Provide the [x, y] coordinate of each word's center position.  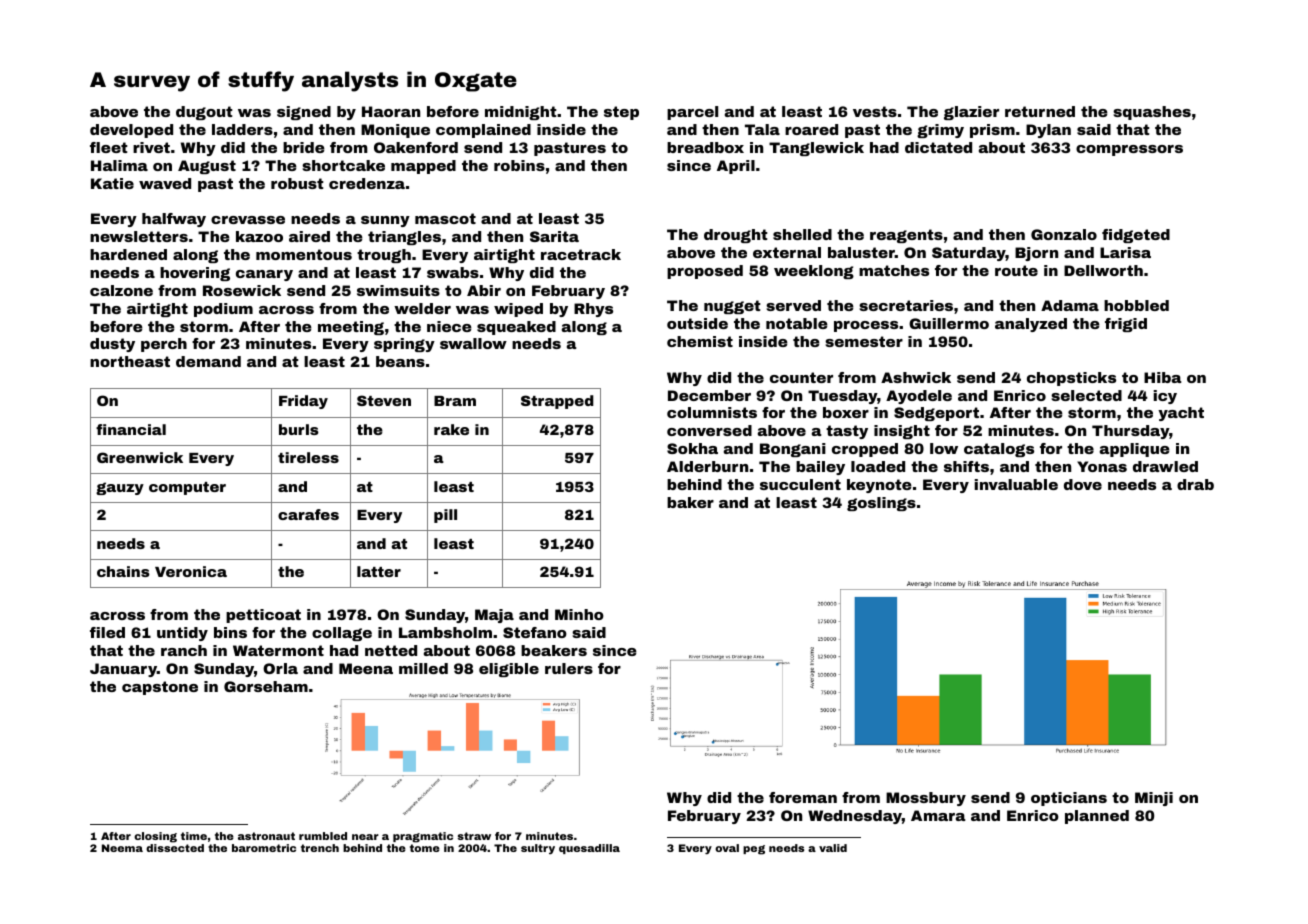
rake [451, 429]
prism [992, 131]
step [621, 113]
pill [445, 516]
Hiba [1163, 377]
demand [208, 361]
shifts [966, 466]
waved [165, 183]
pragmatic [423, 837]
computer [187, 488]
